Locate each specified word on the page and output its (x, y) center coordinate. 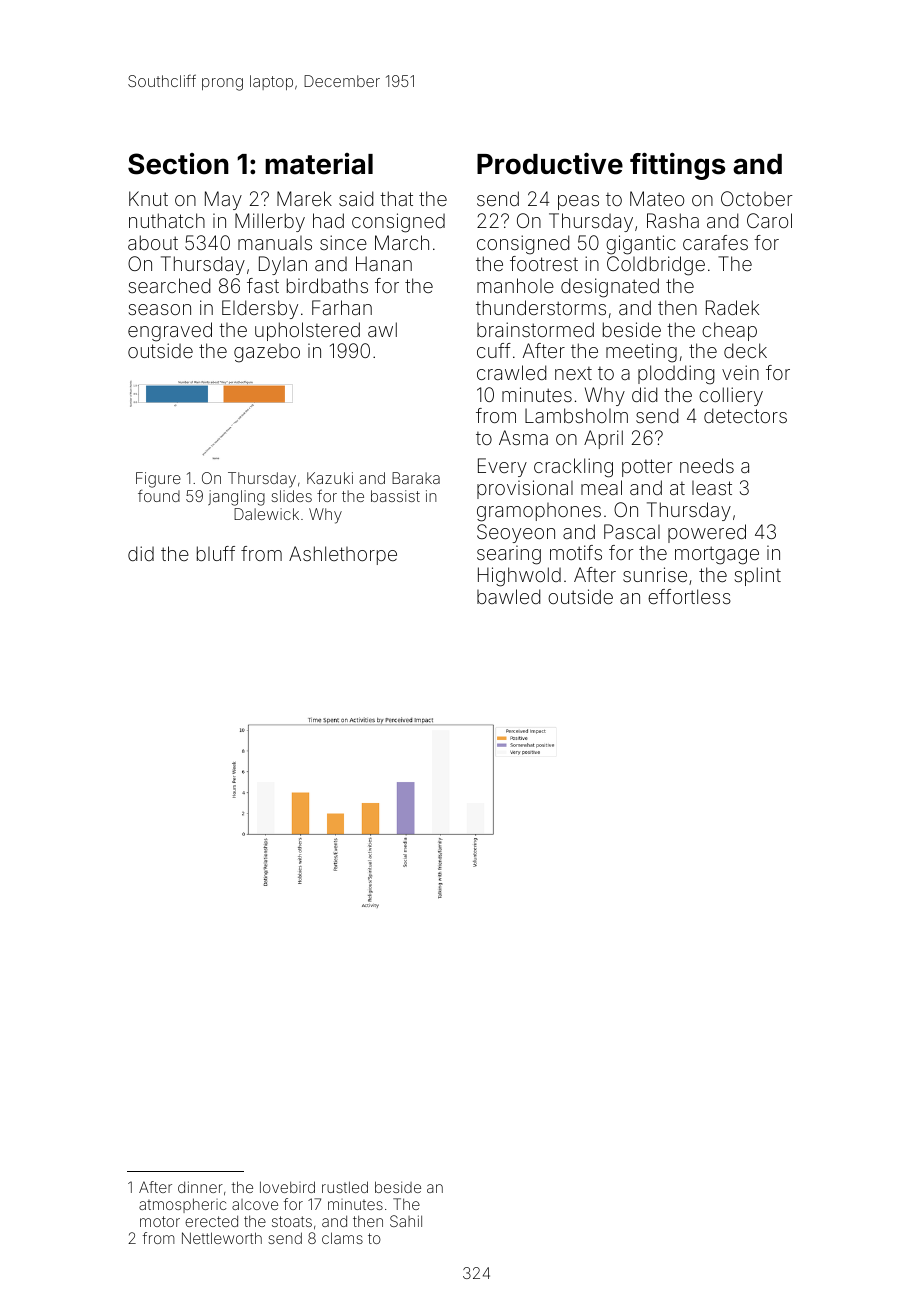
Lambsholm (576, 415)
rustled (345, 1187)
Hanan (384, 263)
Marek (304, 198)
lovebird (287, 1187)
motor (160, 1221)
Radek (732, 307)
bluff (216, 553)
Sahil (406, 1221)
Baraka (416, 478)
